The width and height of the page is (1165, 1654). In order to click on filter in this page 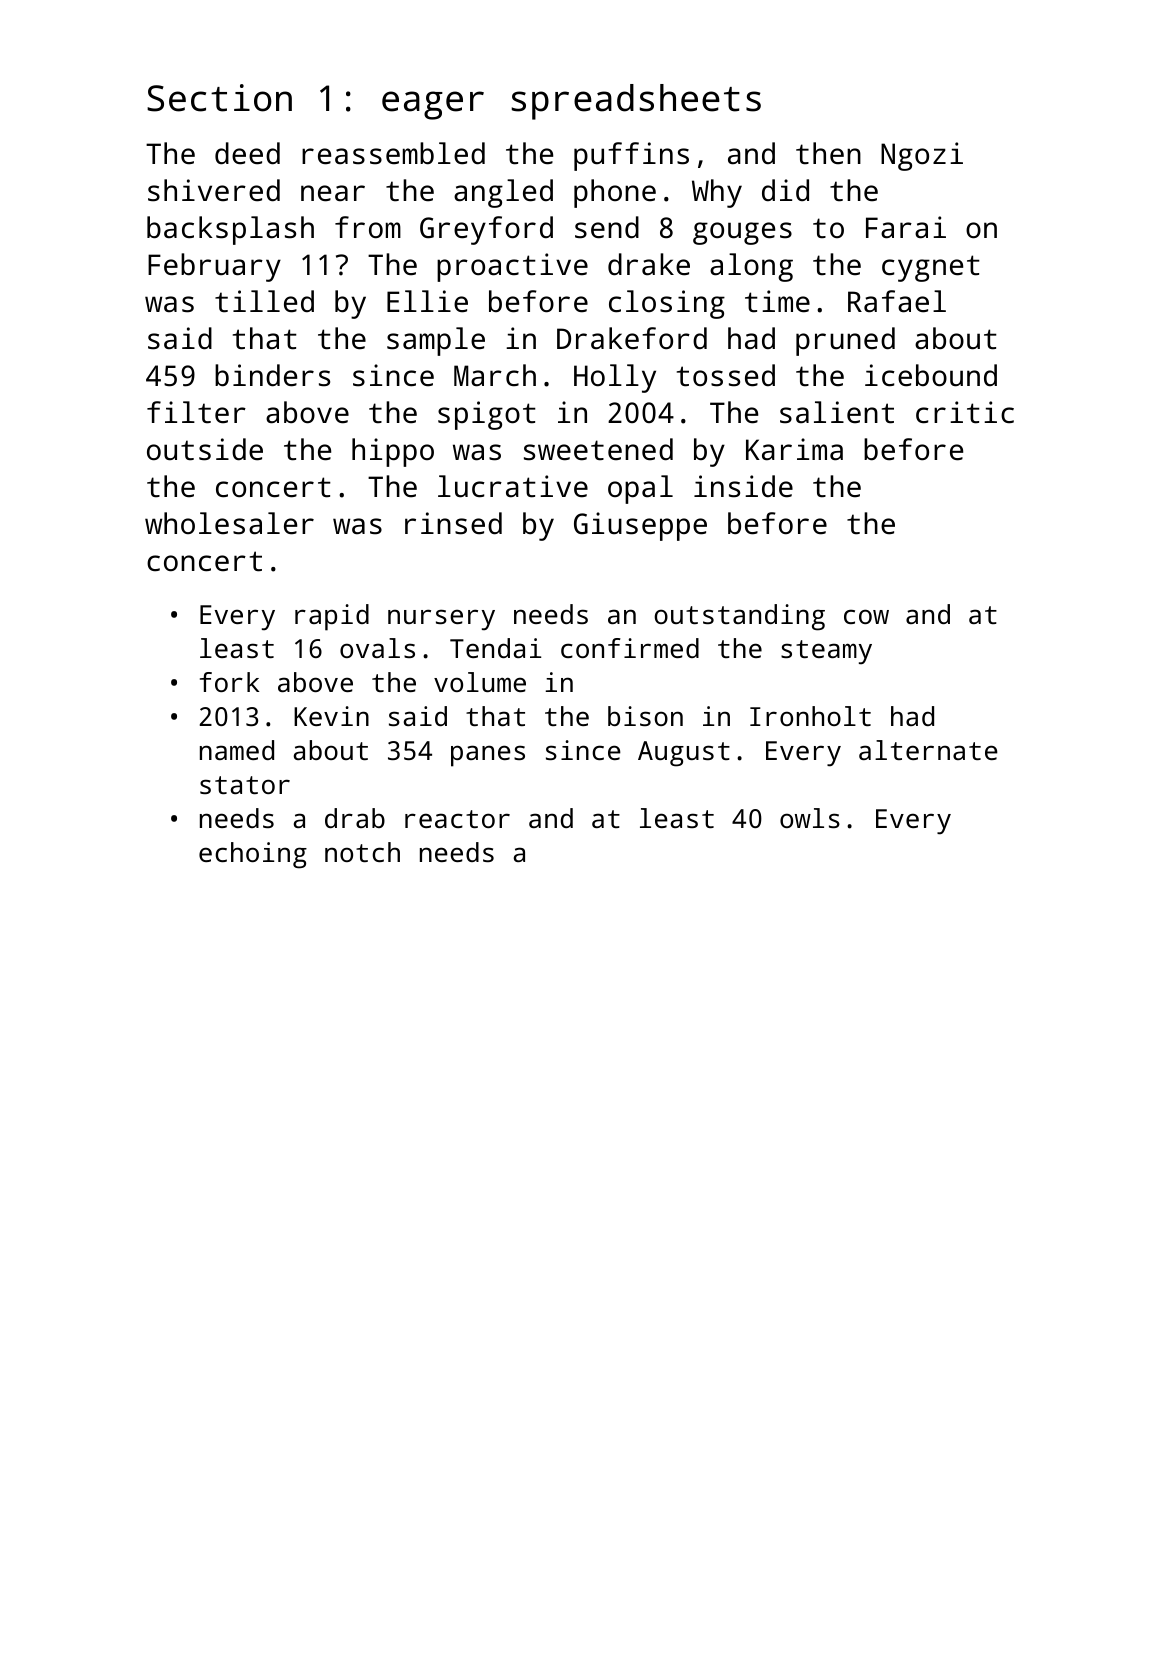, I will do `click(196, 412)`.
